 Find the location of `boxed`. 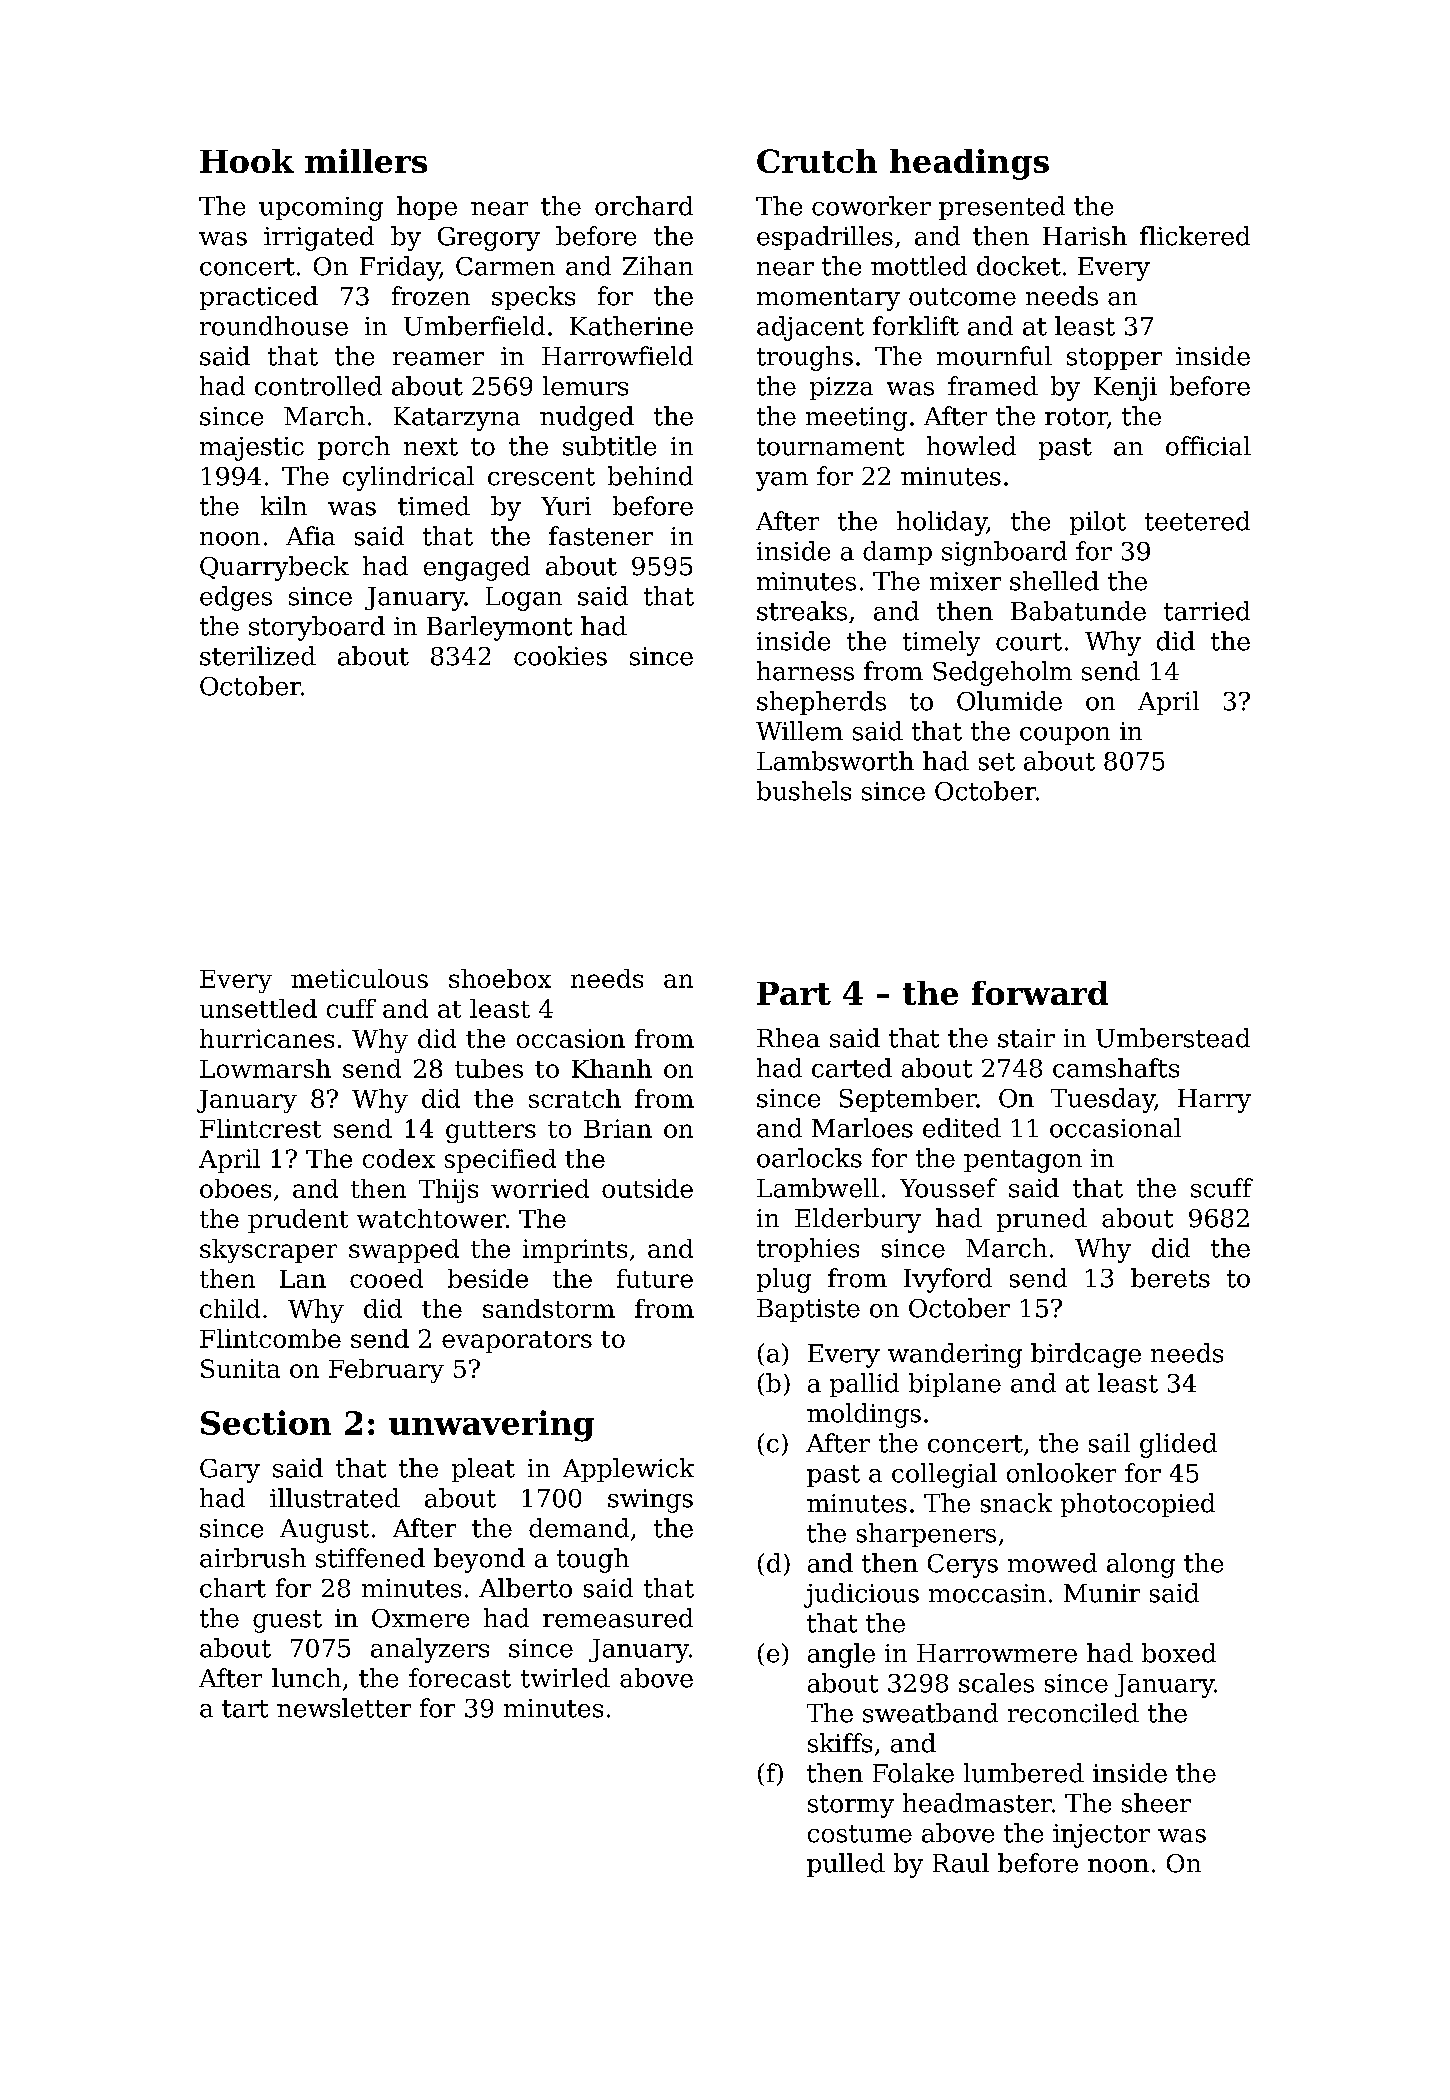

boxed is located at coordinates (1179, 1653).
